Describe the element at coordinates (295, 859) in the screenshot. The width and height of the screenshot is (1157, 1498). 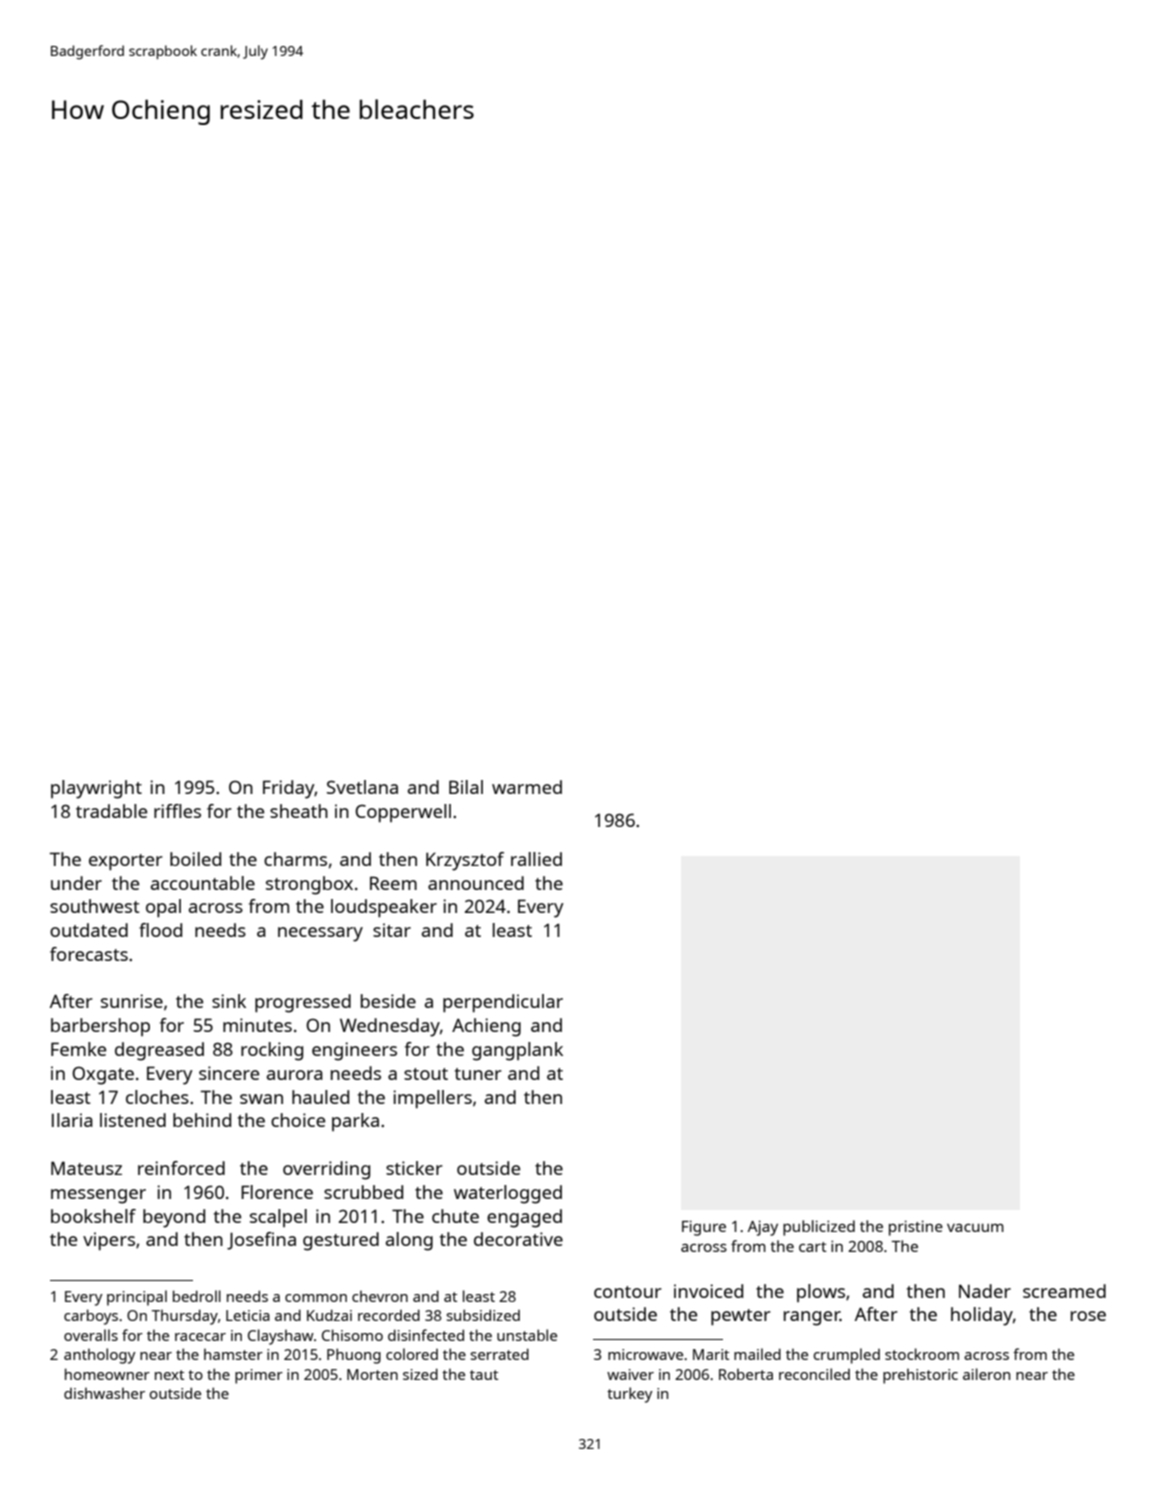
I see `charms` at that location.
